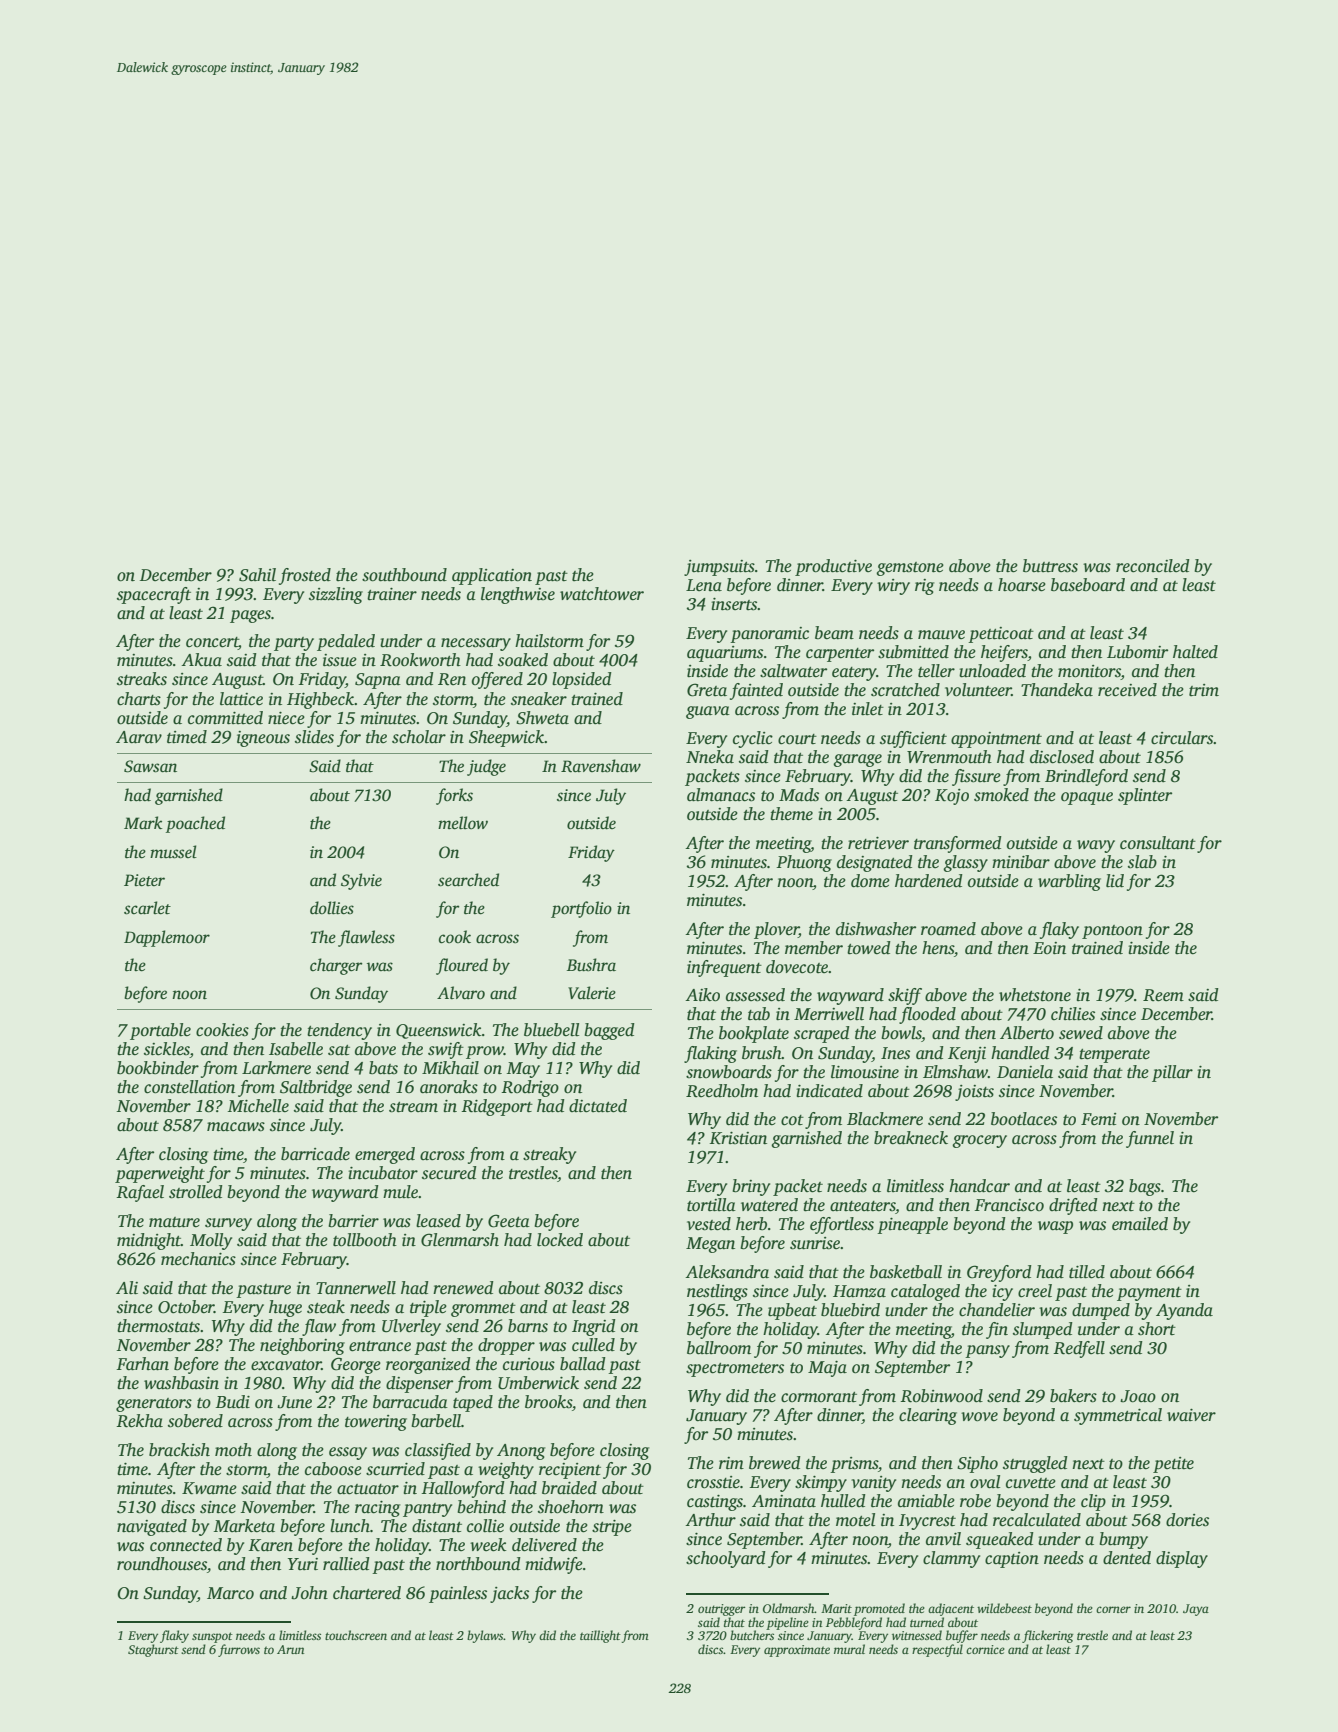 This screenshot has height=1732, width=1338. What do you see at coordinates (1140, 1224) in the screenshot?
I see `emailed` at bounding box center [1140, 1224].
